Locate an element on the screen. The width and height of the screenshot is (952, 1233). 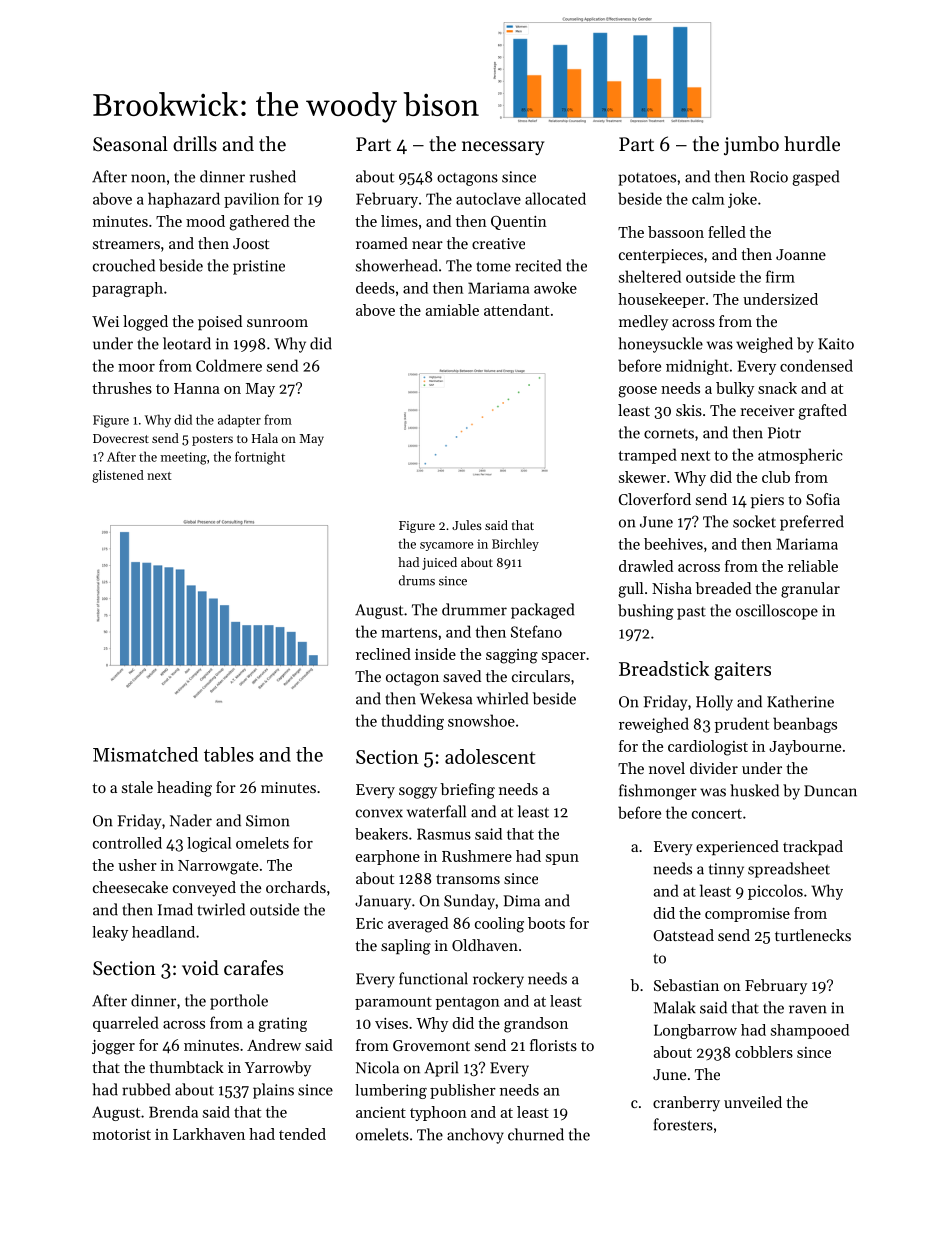
attendant is located at coordinates (516, 310).
